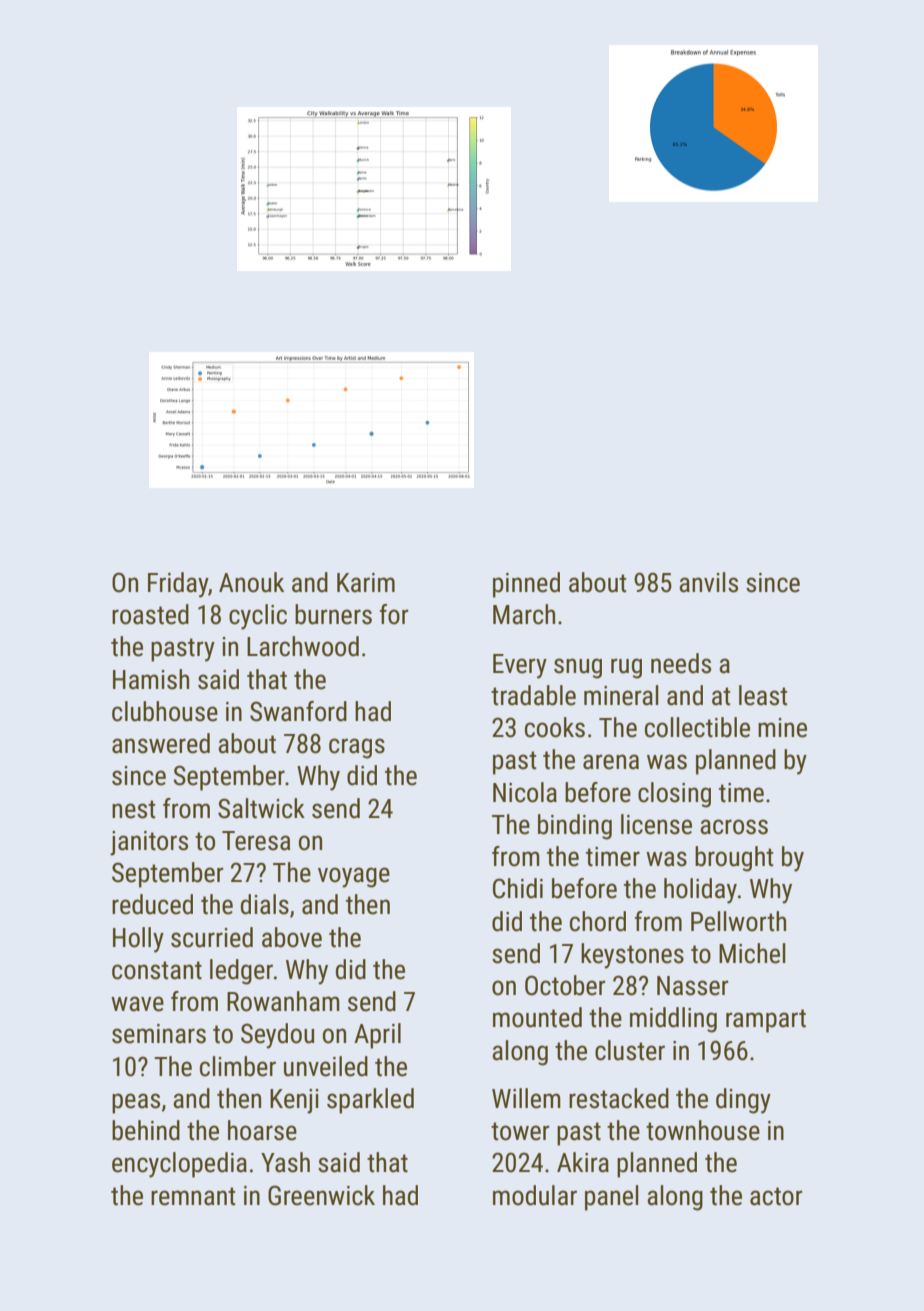  What do you see at coordinates (261, 808) in the document?
I see `Saltwick` at bounding box center [261, 808].
